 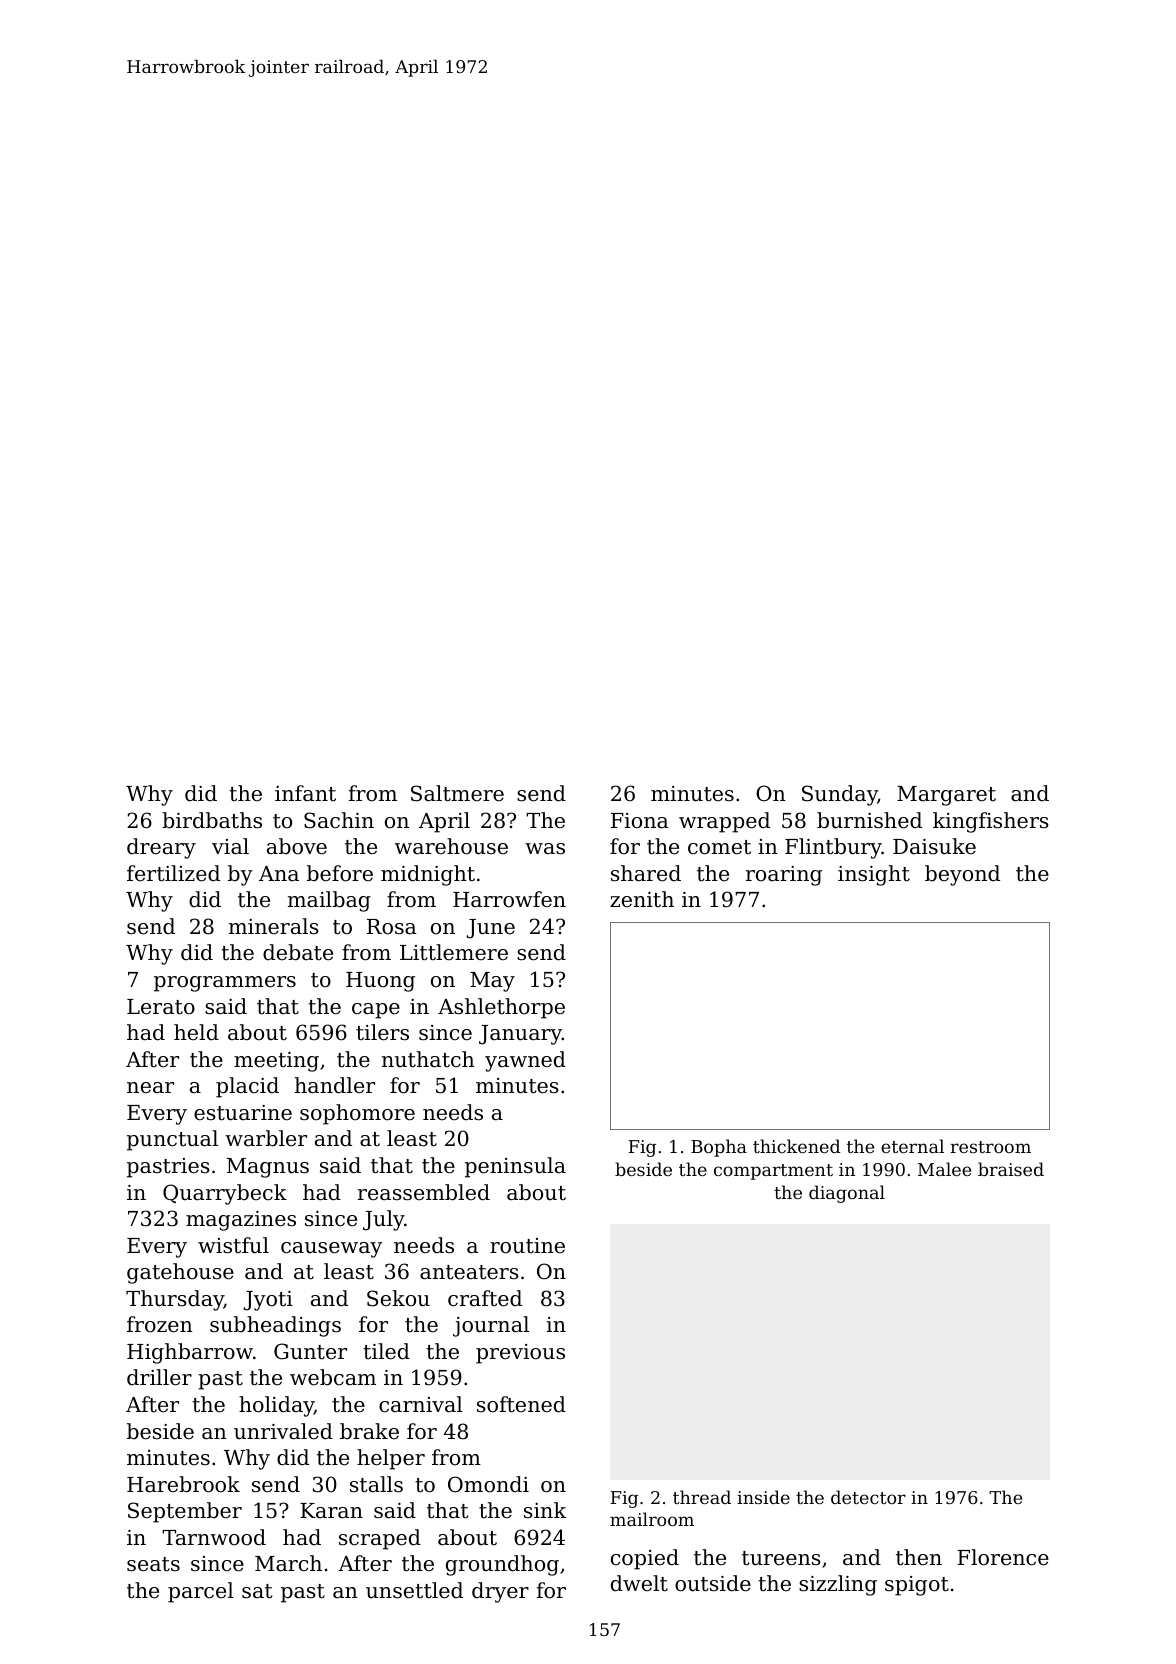 What do you see at coordinates (991, 822) in the image?
I see `kingfishers` at bounding box center [991, 822].
